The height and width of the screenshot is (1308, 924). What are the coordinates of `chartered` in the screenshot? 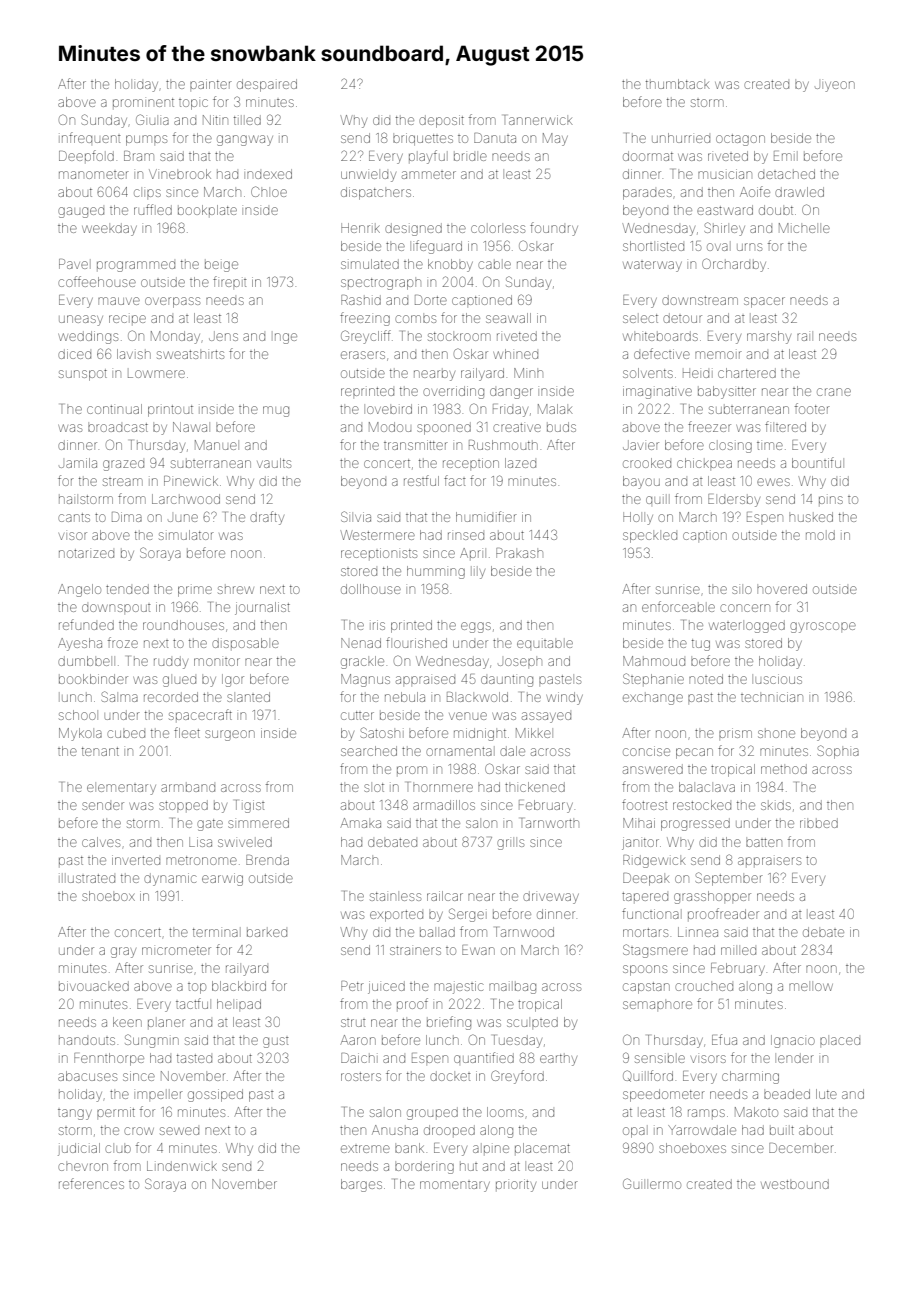 It's located at (747, 373).
